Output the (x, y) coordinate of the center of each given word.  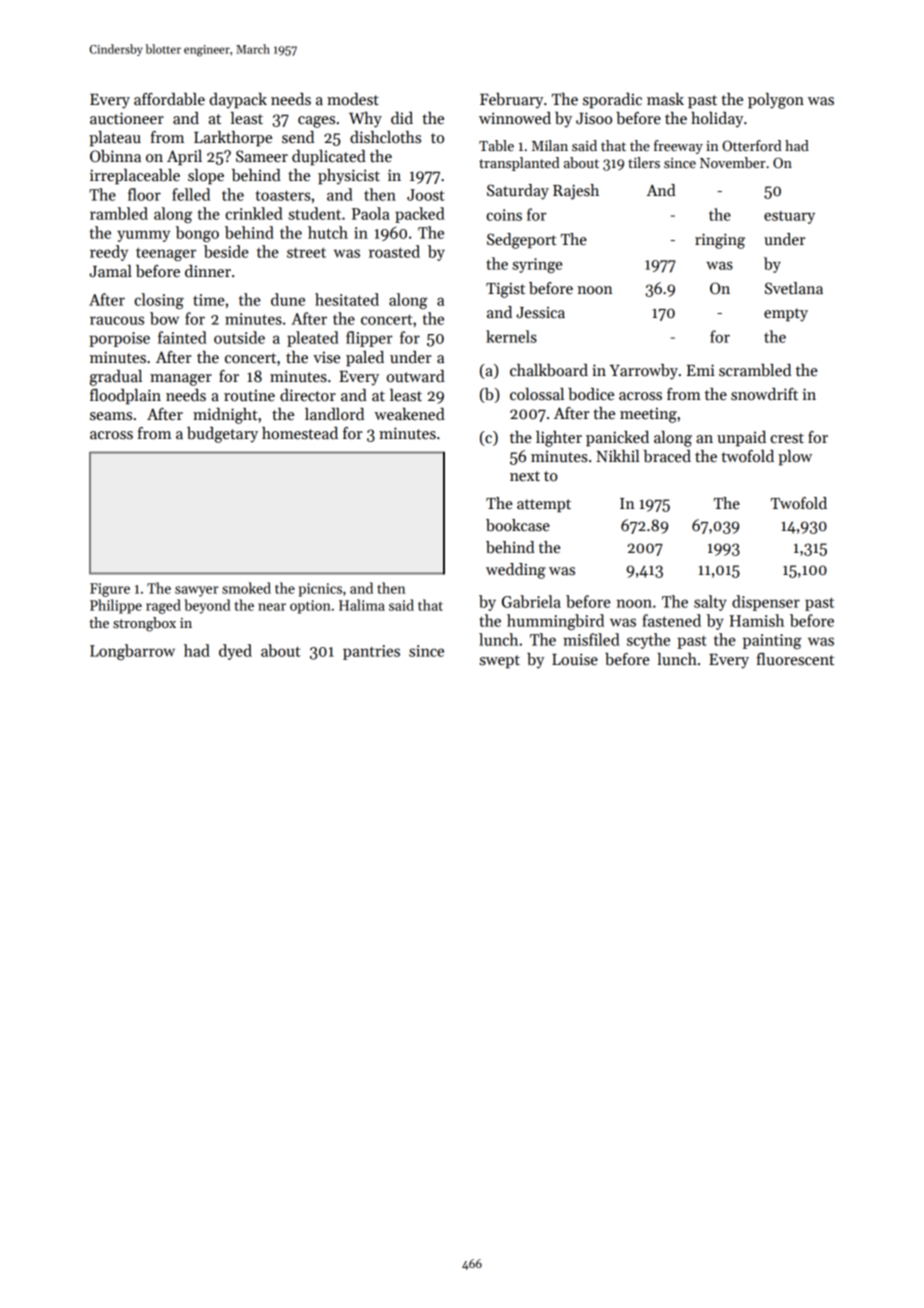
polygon (776, 101)
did (402, 118)
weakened (409, 414)
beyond (207, 606)
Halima (362, 605)
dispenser (766, 603)
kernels (511, 336)
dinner (208, 271)
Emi (701, 370)
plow (795, 458)
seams (111, 416)
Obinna (115, 156)
